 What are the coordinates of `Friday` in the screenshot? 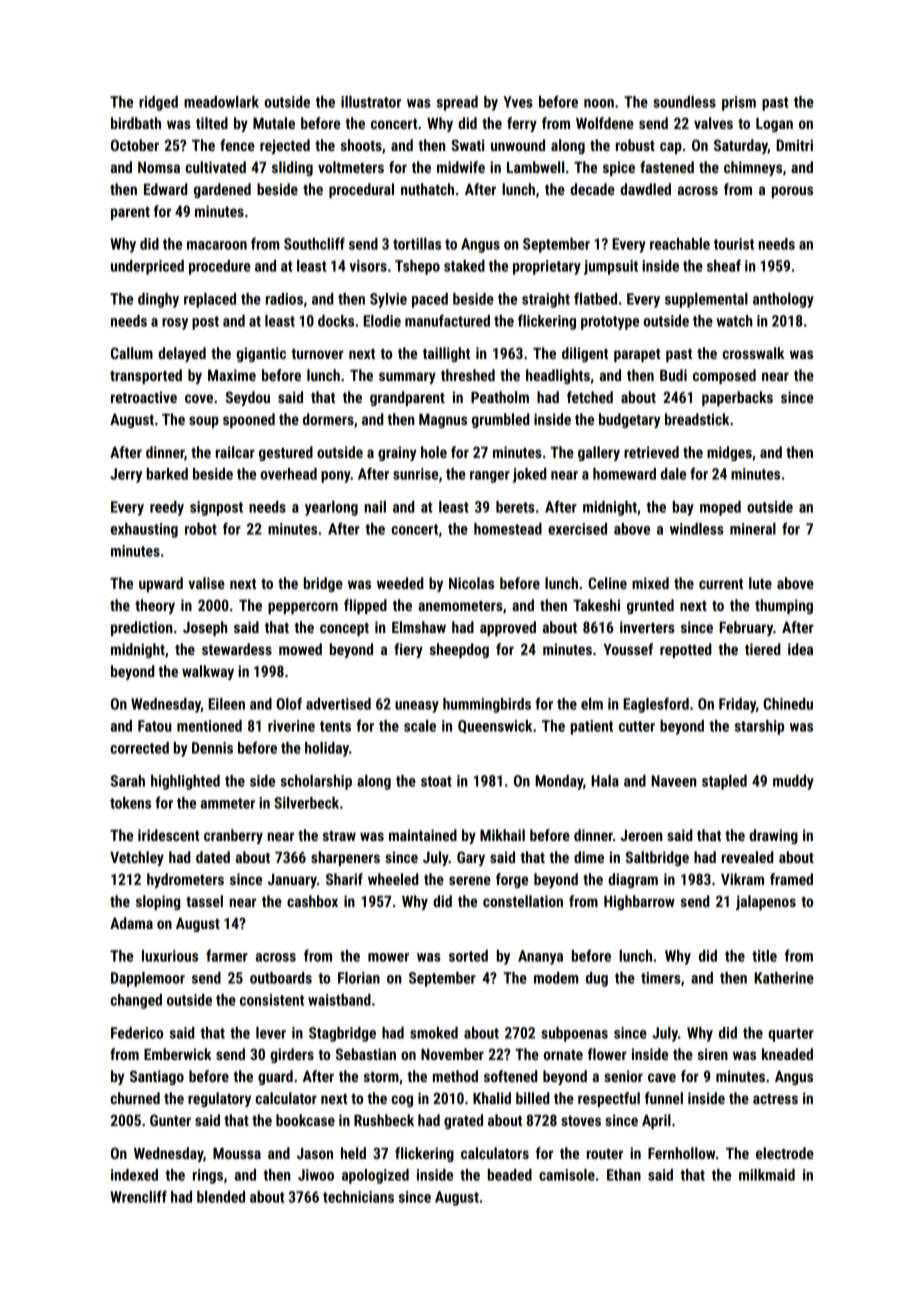 It's located at (737, 705).
